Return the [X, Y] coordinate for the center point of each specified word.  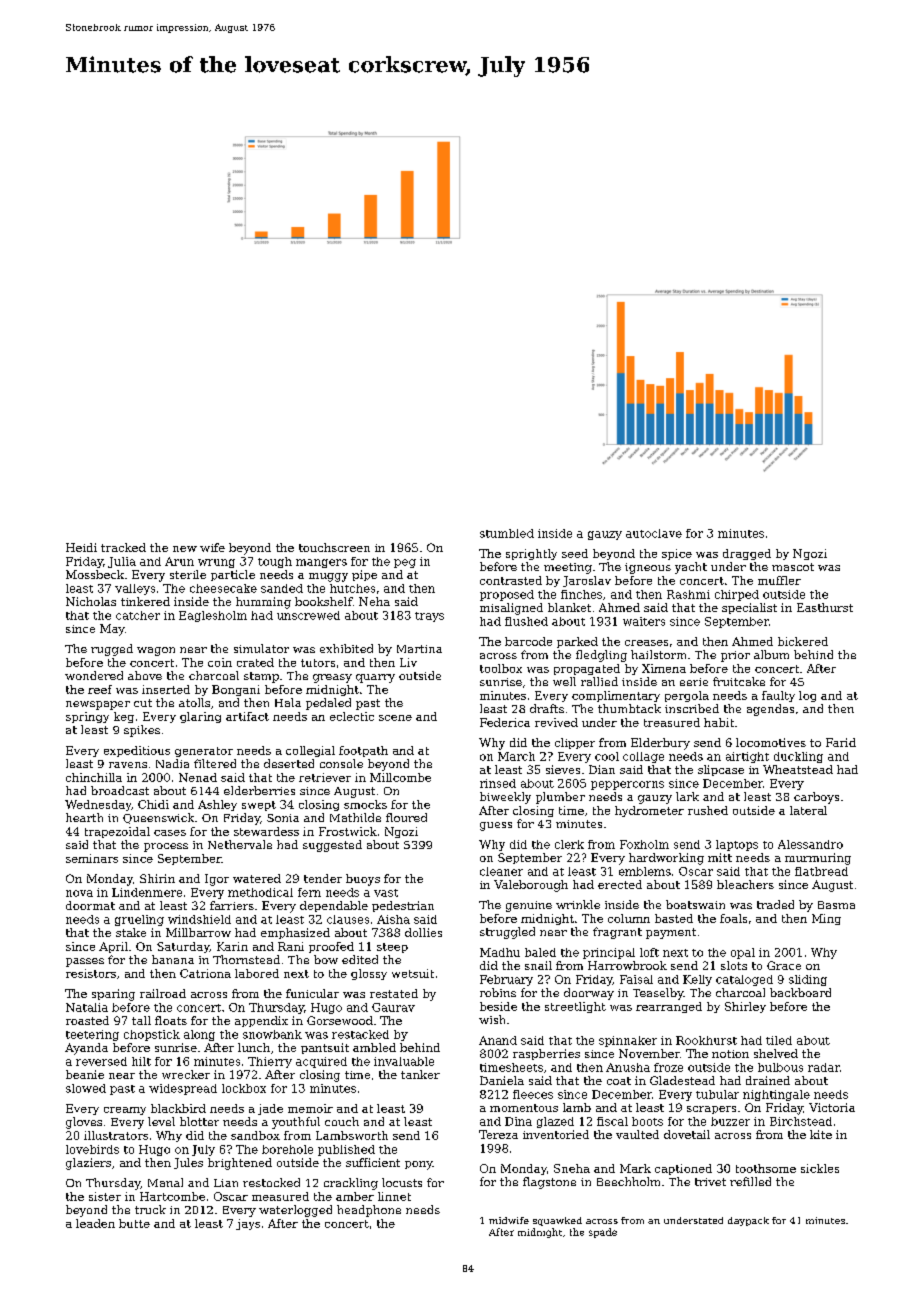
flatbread [821, 871]
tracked [123, 547]
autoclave [654, 533]
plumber [560, 798]
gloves [84, 1123]
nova [79, 893]
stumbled [507, 533]
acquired [321, 1062]
